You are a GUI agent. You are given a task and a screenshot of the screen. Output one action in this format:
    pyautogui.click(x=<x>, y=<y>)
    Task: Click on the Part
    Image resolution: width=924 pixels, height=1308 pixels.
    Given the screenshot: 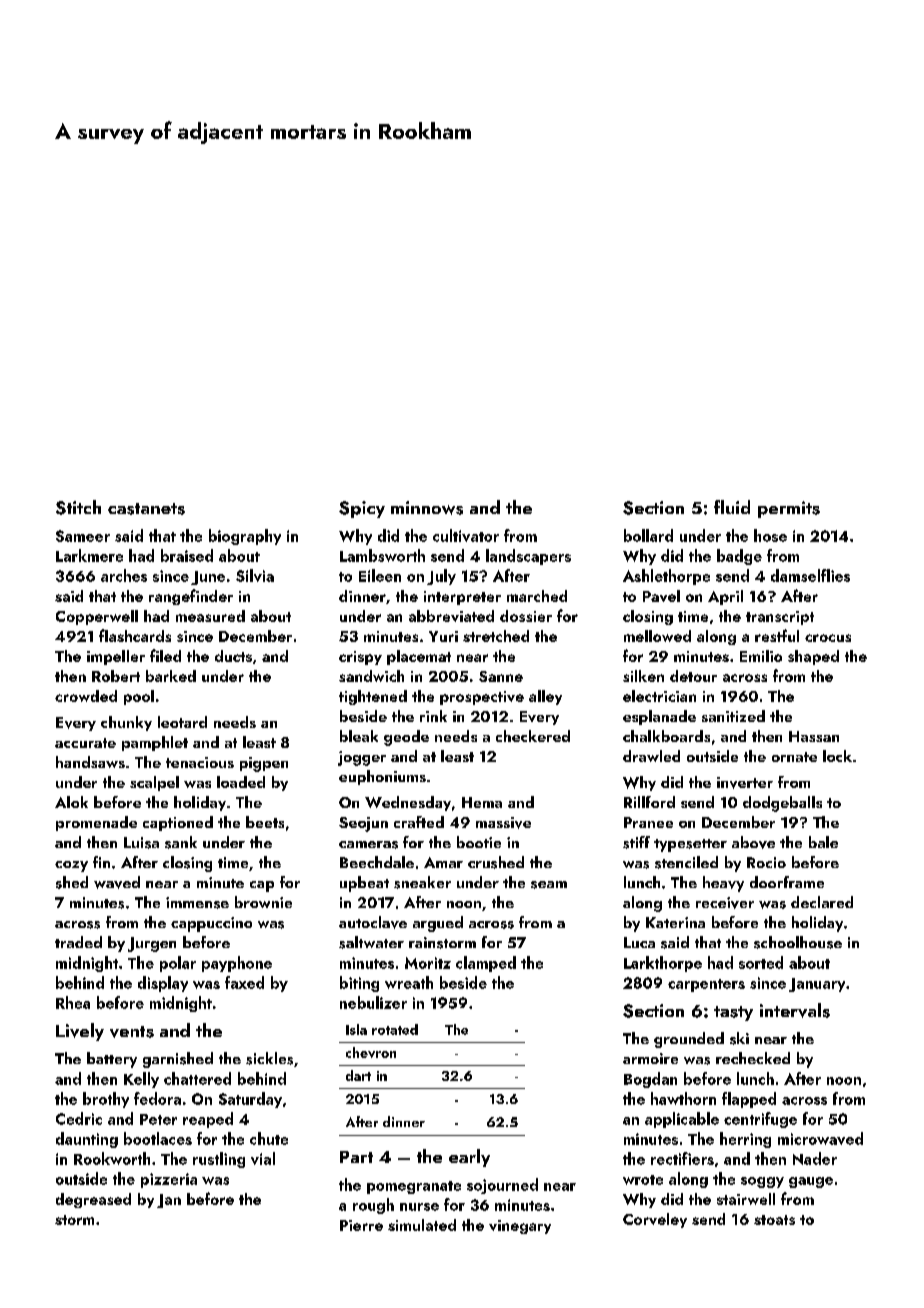 What is the action you would take?
    pyautogui.click(x=356, y=1157)
